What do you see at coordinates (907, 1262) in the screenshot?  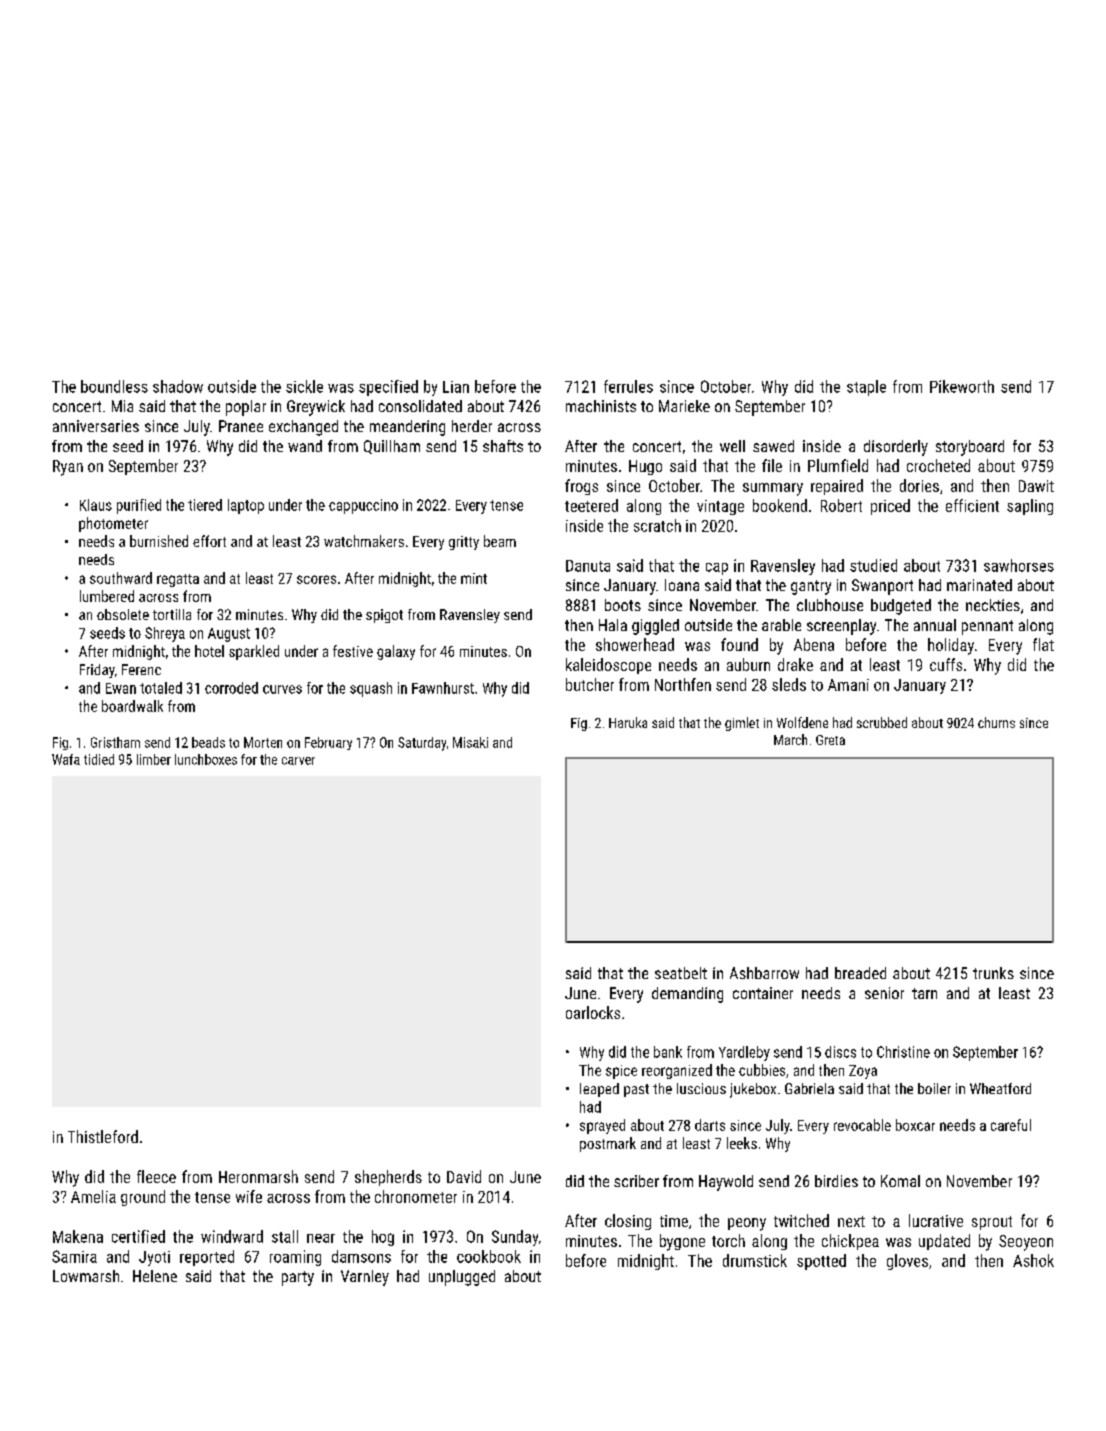 I see `gloves` at bounding box center [907, 1262].
